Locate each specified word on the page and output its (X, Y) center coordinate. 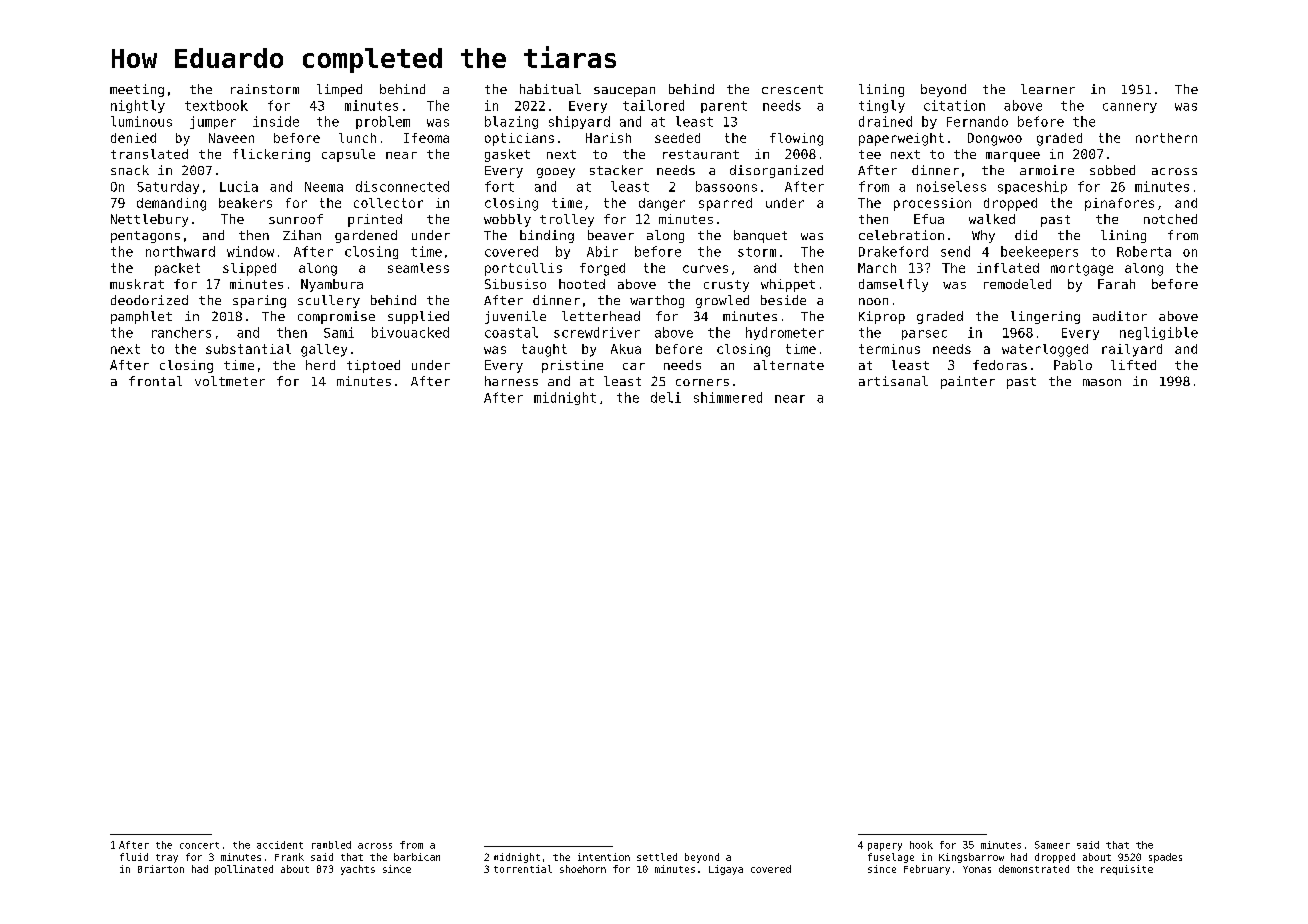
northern (1166, 138)
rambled (331, 845)
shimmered (728, 397)
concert (199, 845)
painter (968, 382)
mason (1102, 382)
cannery (1130, 108)
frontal (155, 381)
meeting (137, 90)
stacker (616, 170)
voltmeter (230, 381)
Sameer (1052, 845)
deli (666, 397)
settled (657, 857)
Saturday (168, 187)
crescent (792, 89)
